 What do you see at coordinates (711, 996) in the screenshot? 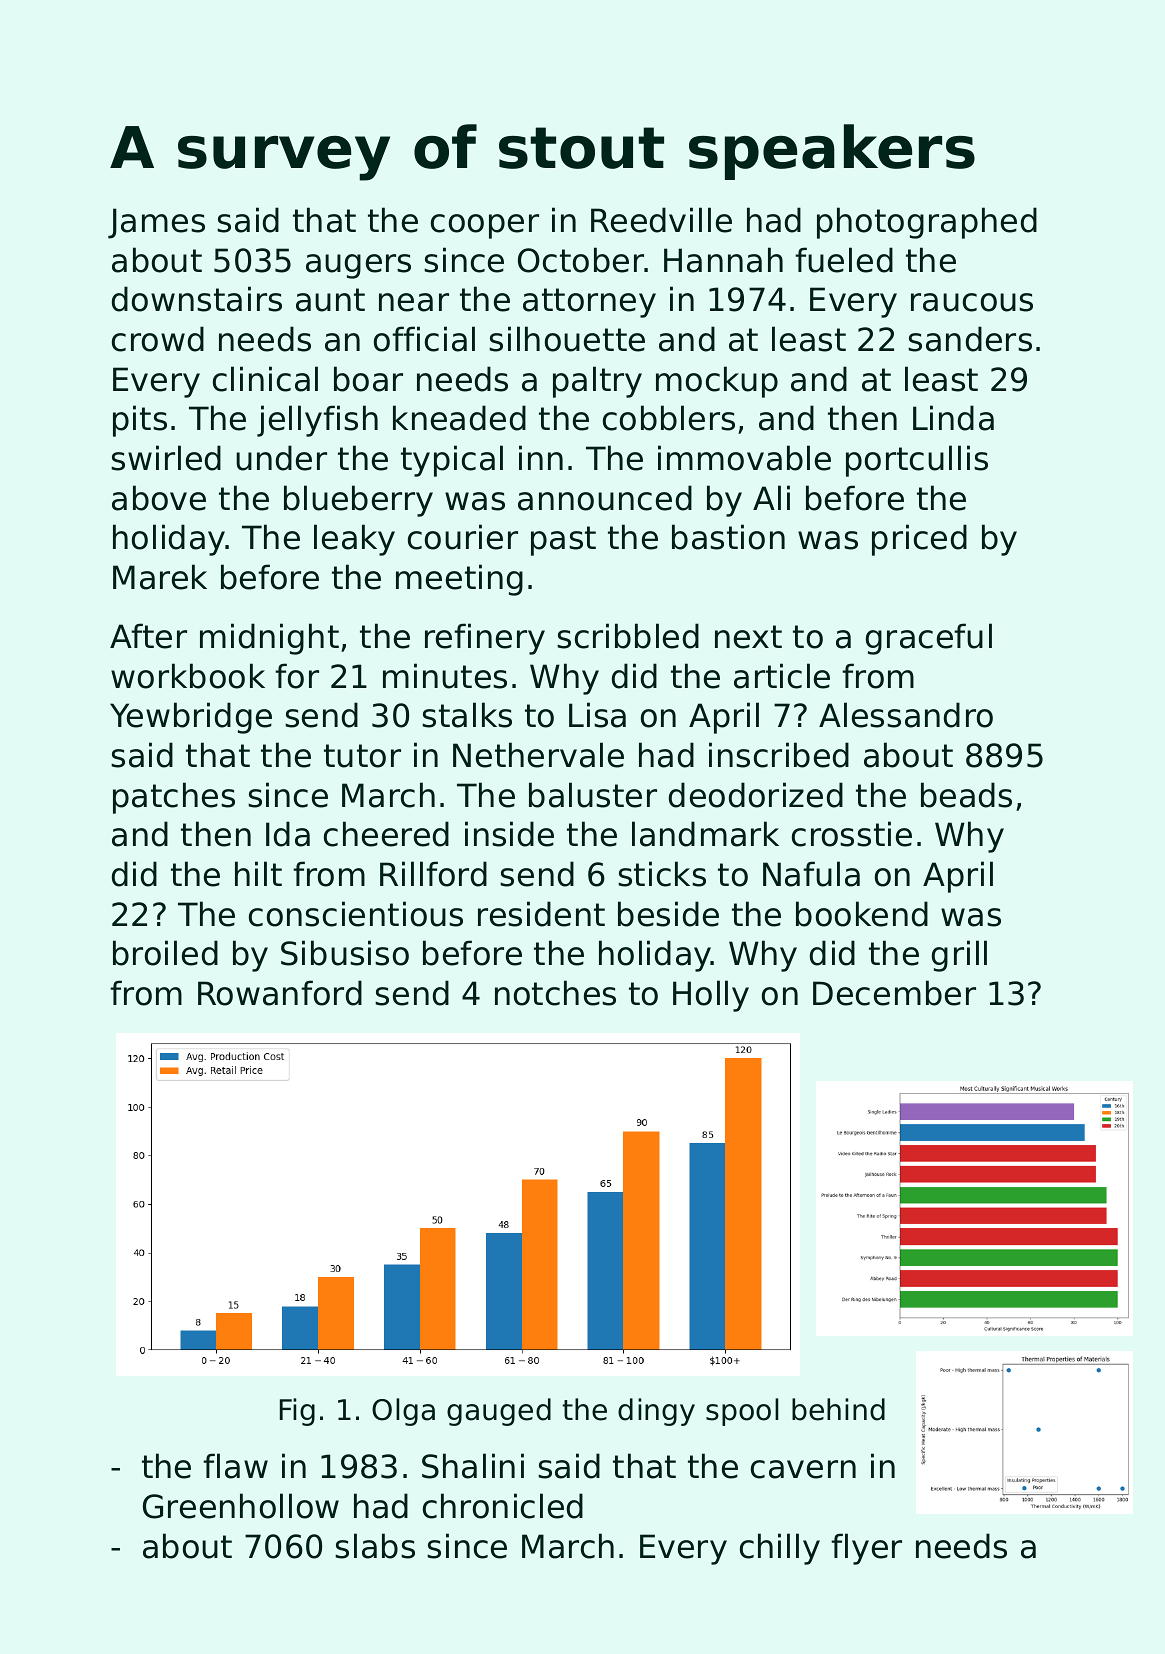
I see `Holly` at bounding box center [711, 996].
